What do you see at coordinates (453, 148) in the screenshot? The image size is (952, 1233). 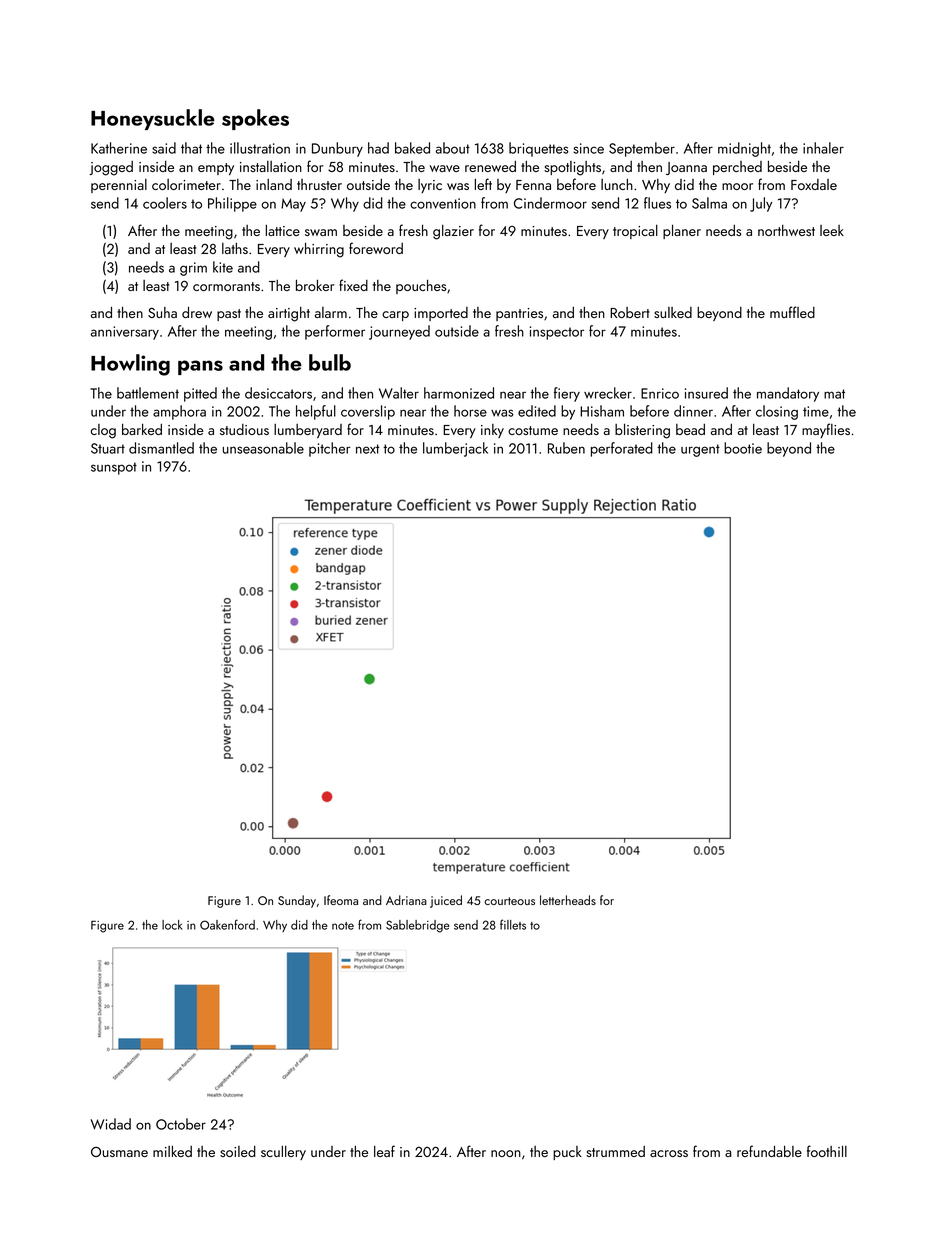 I see `about` at bounding box center [453, 148].
